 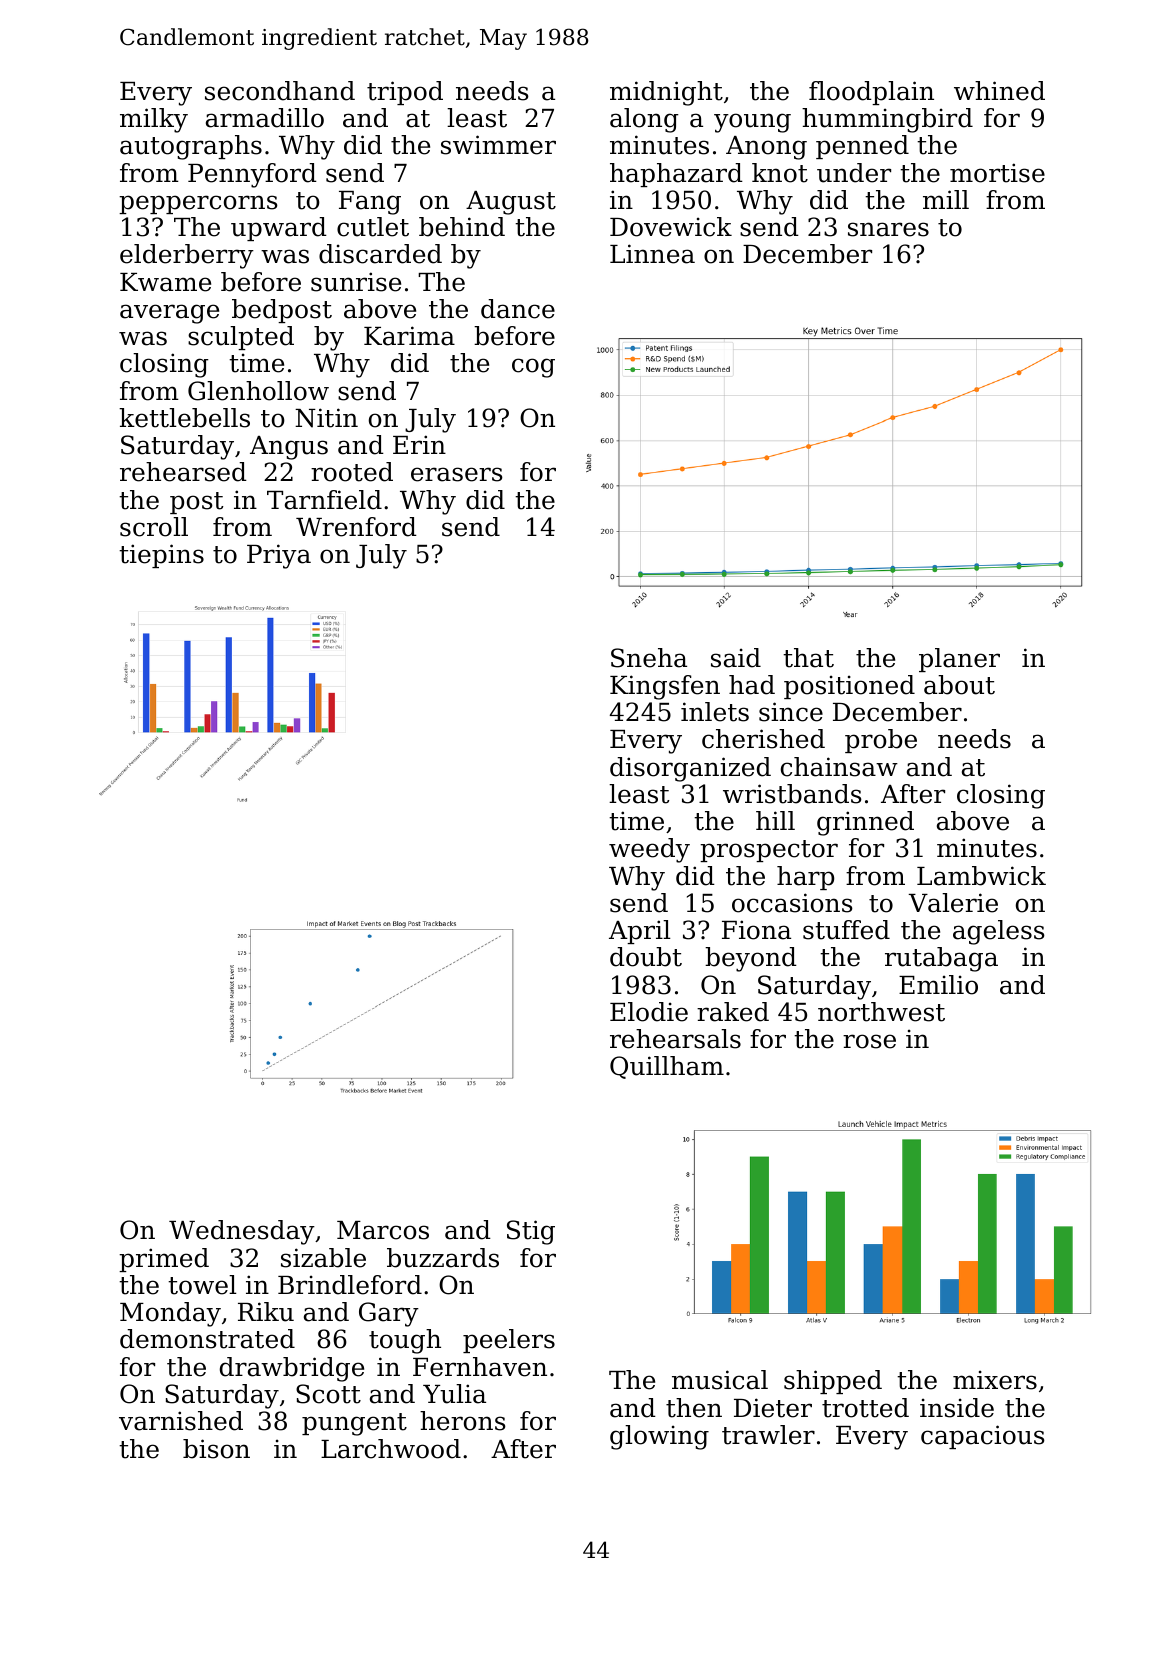 What do you see at coordinates (983, 1437) in the document?
I see `capacious` at bounding box center [983, 1437].
